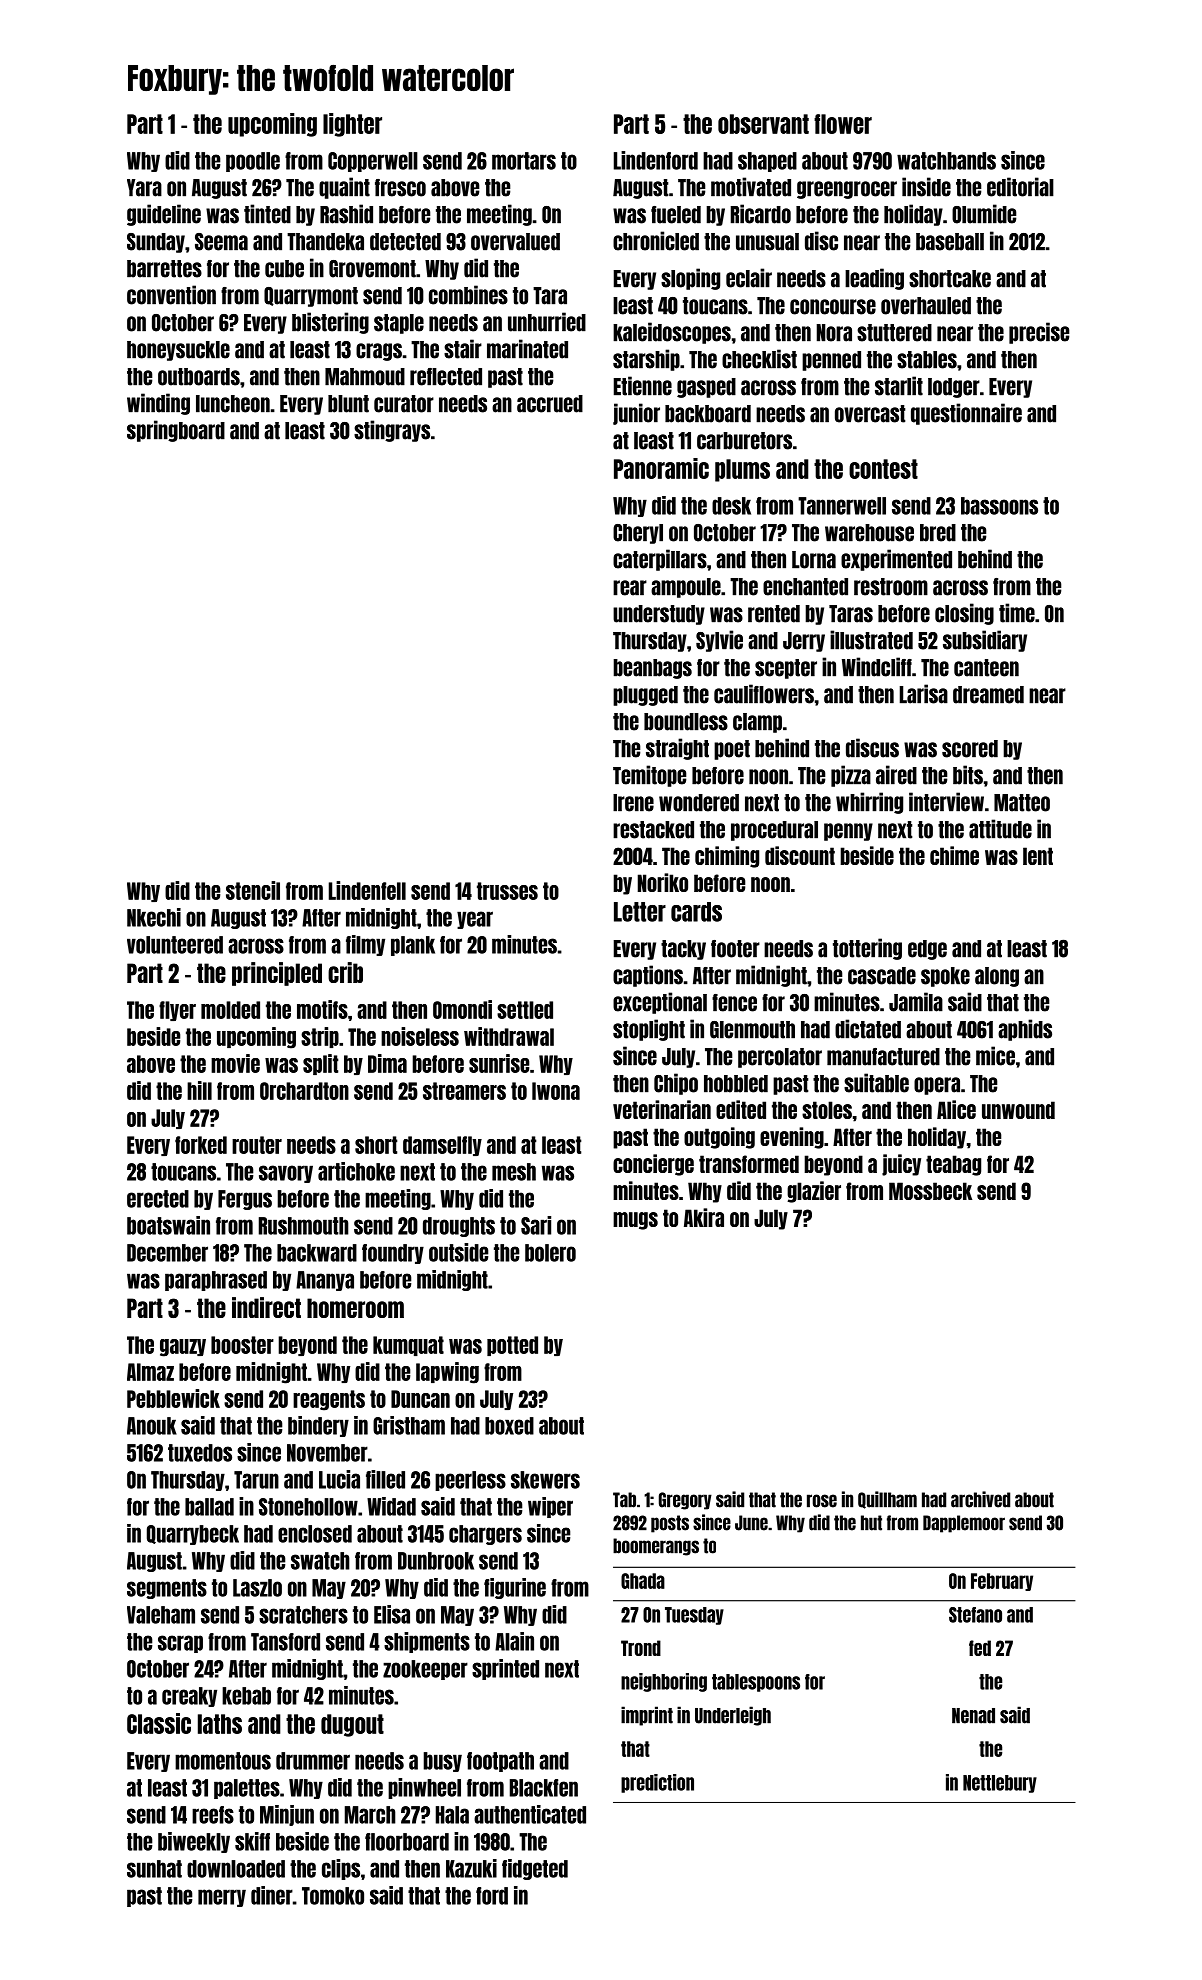  Describe the element at coordinates (325, 242) in the page. I see `Thandeka` at that location.
